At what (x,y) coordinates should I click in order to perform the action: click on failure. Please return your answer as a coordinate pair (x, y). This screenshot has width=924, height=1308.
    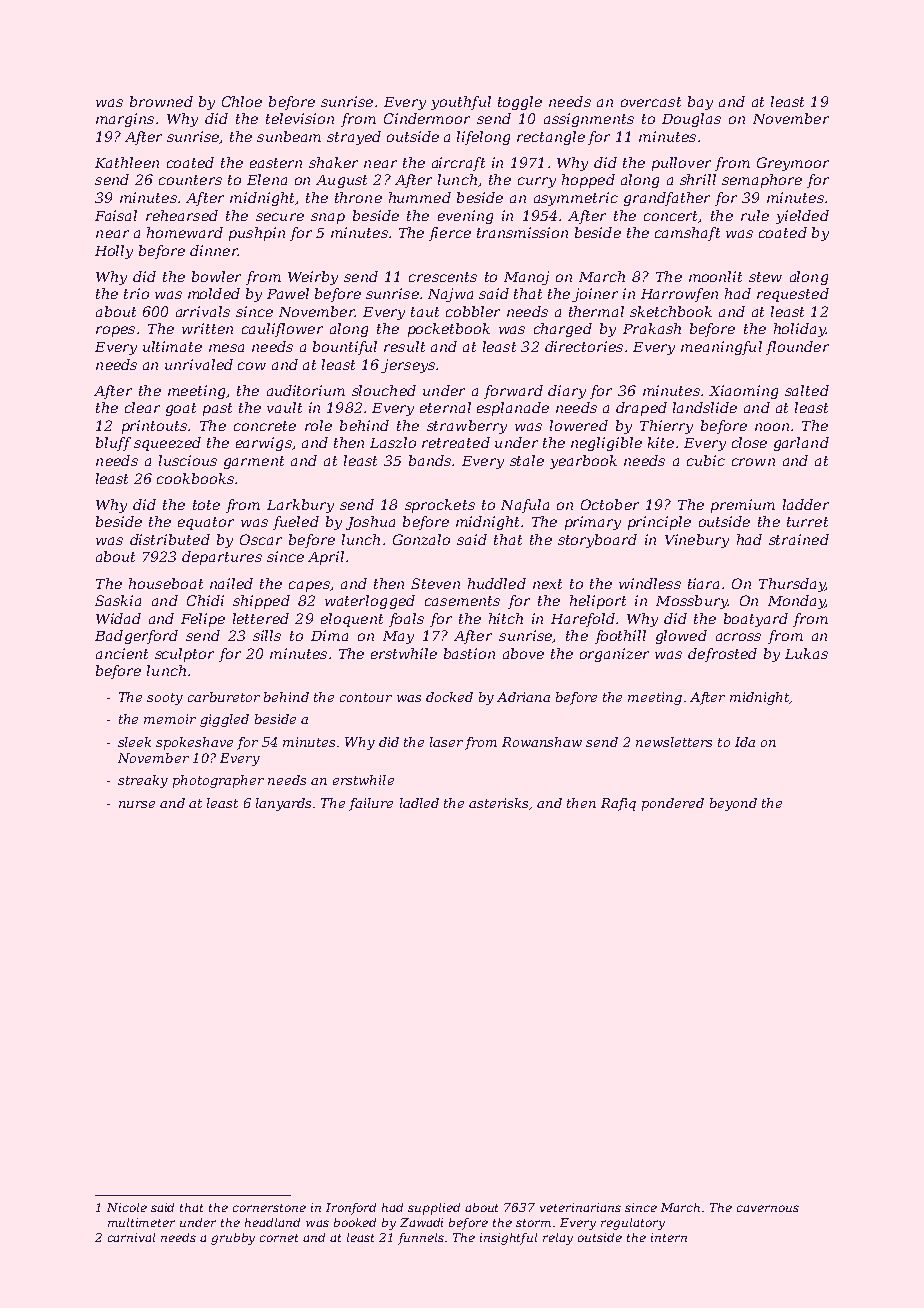
    Looking at the image, I should click on (371, 804).
